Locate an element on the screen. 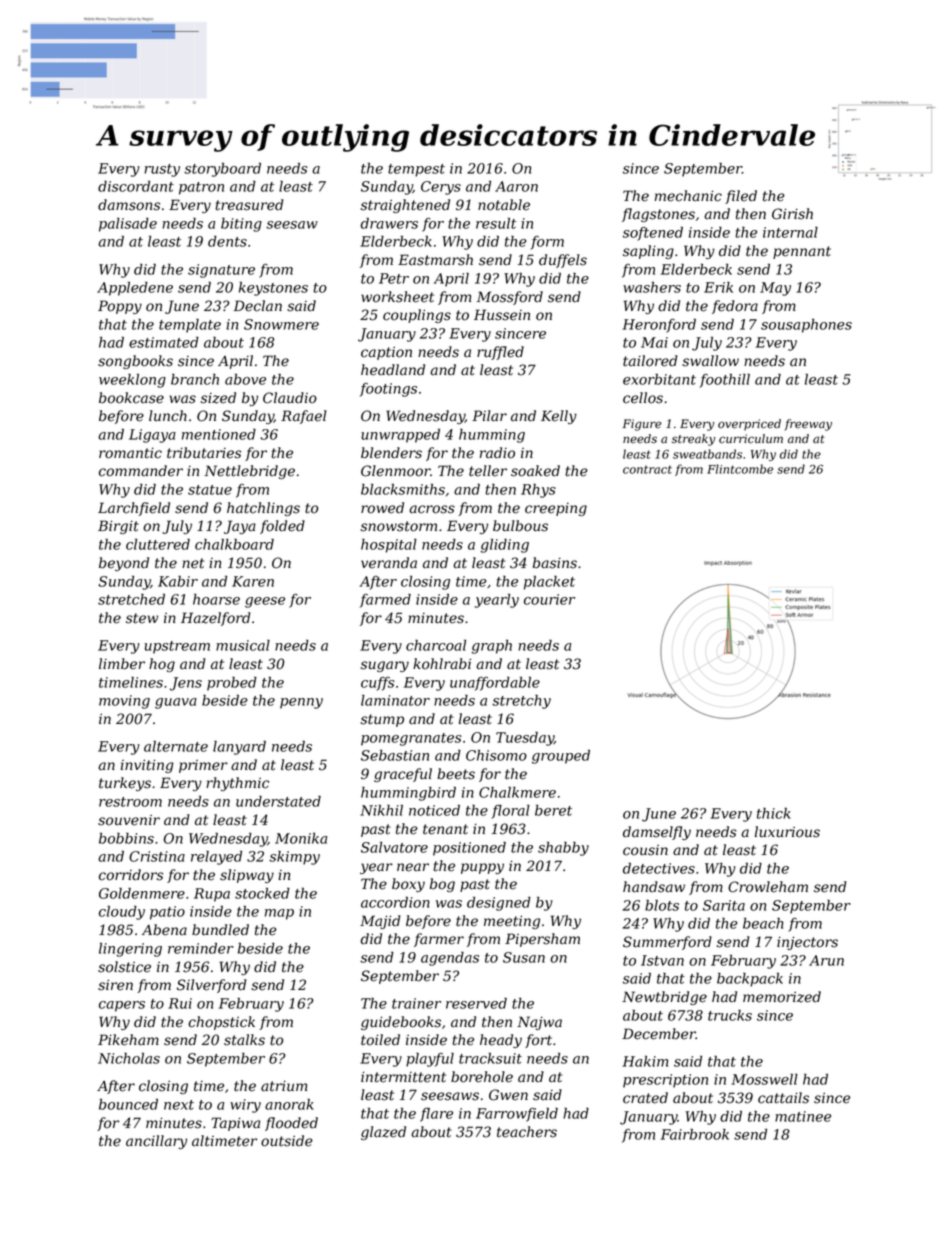 The width and height of the screenshot is (952, 1233). detectives is located at coordinates (659, 868).
